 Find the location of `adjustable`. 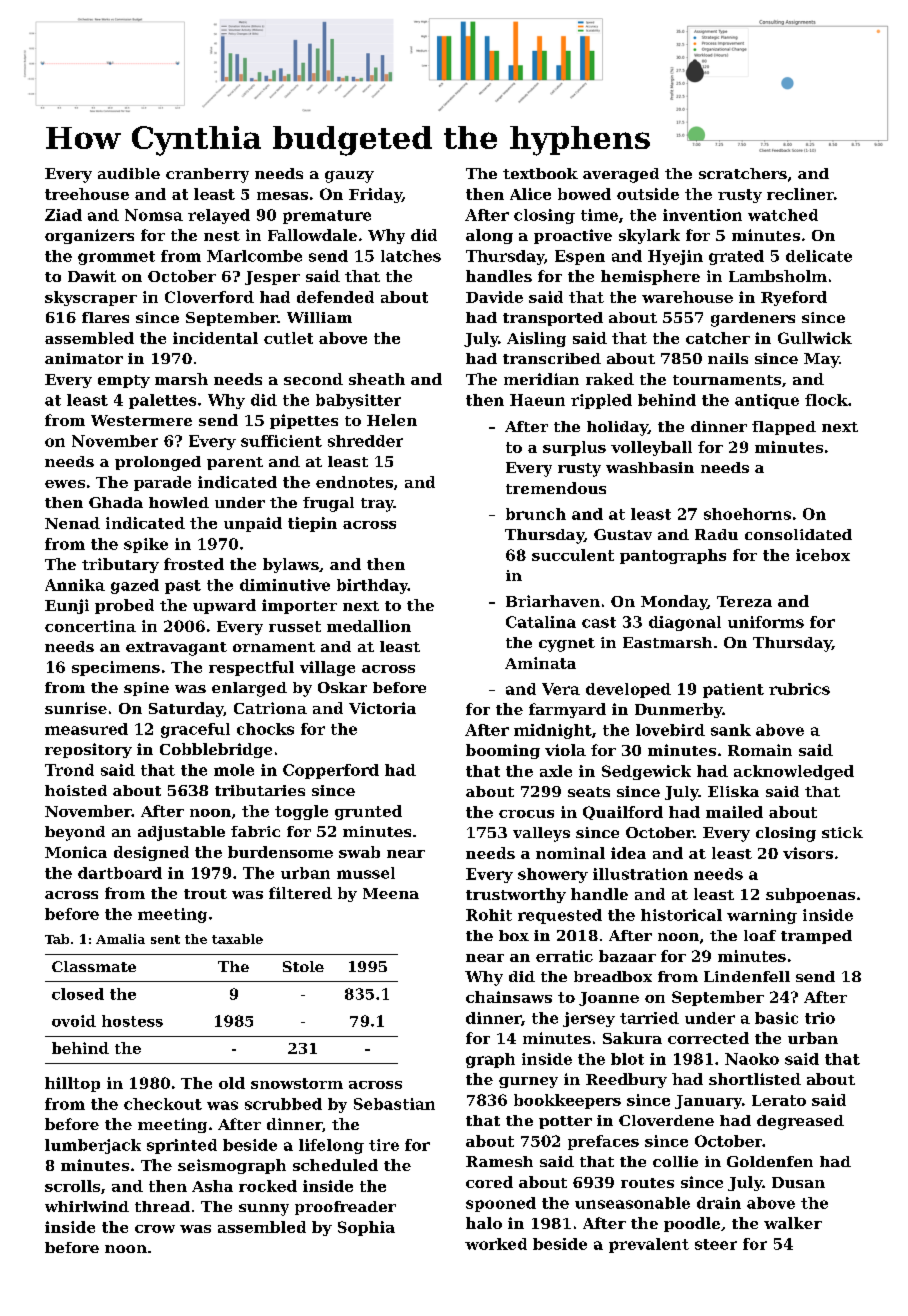

adjustable is located at coordinates (181, 833).
